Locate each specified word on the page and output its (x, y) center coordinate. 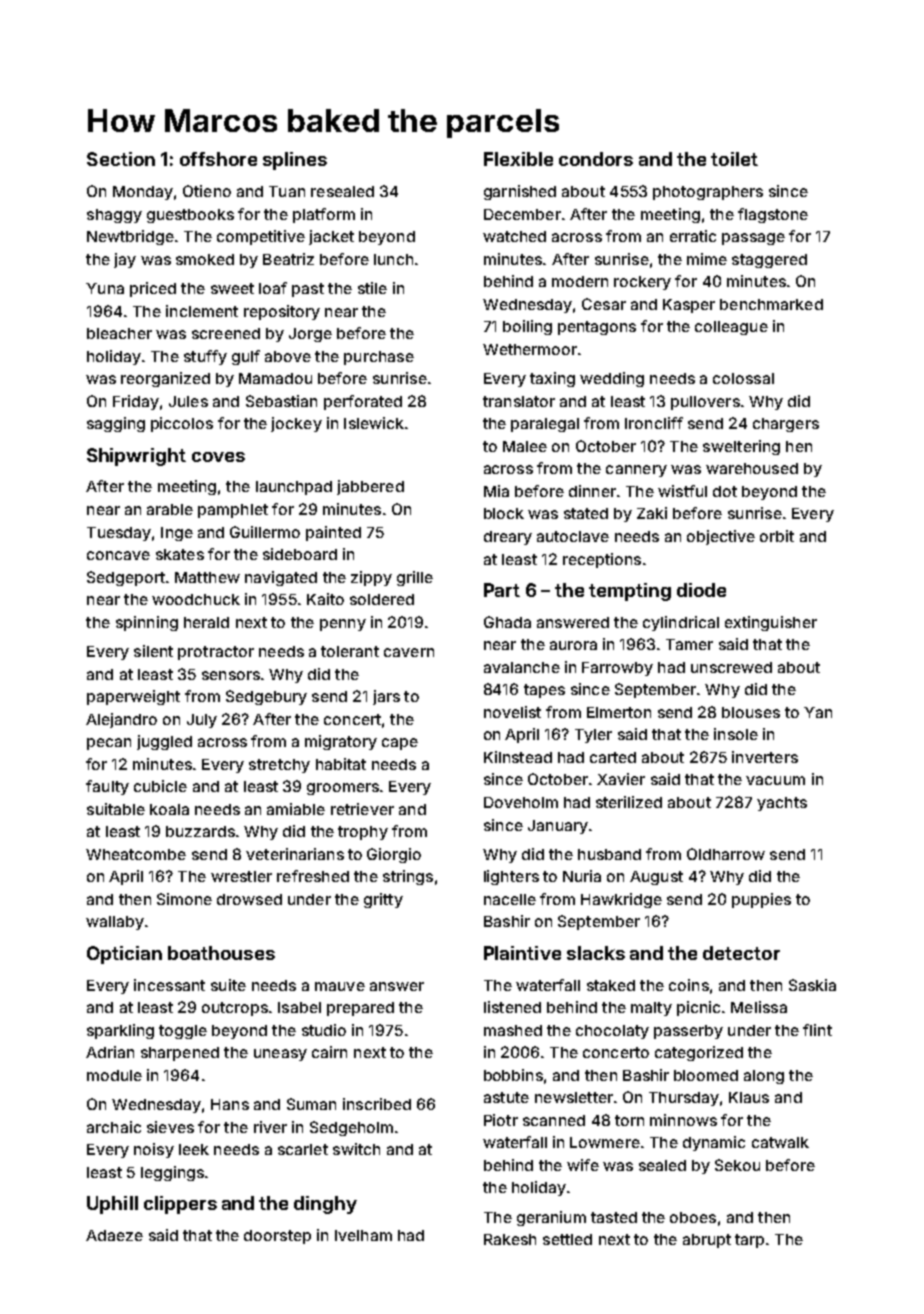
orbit (777, 536)
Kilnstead (518, 757)
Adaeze (114, 1235)
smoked (205, 259)
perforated (363, 402)
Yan (818, 712)
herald (206, 622)
